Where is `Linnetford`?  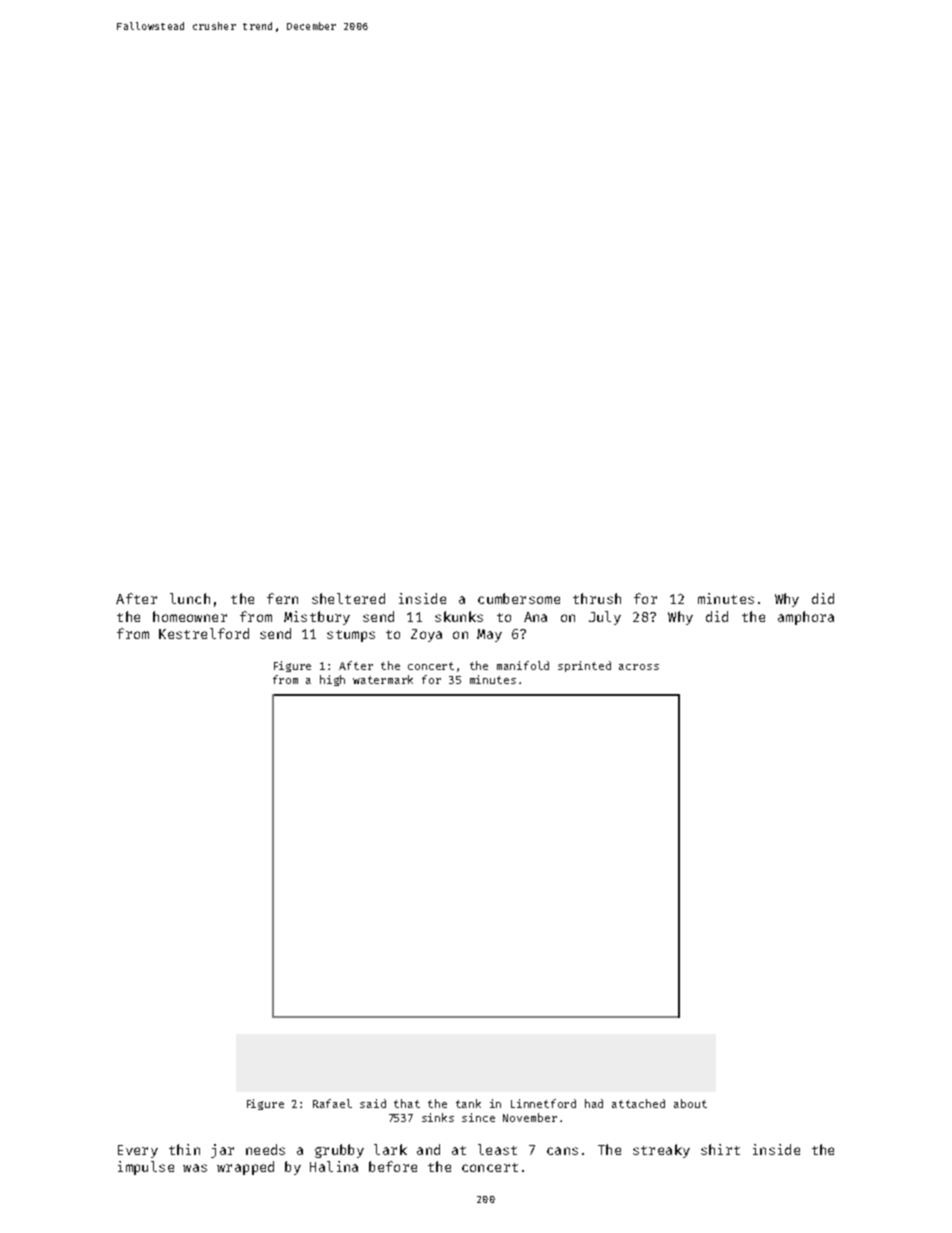 Linnetford is located at coordinates (543, 1103).
